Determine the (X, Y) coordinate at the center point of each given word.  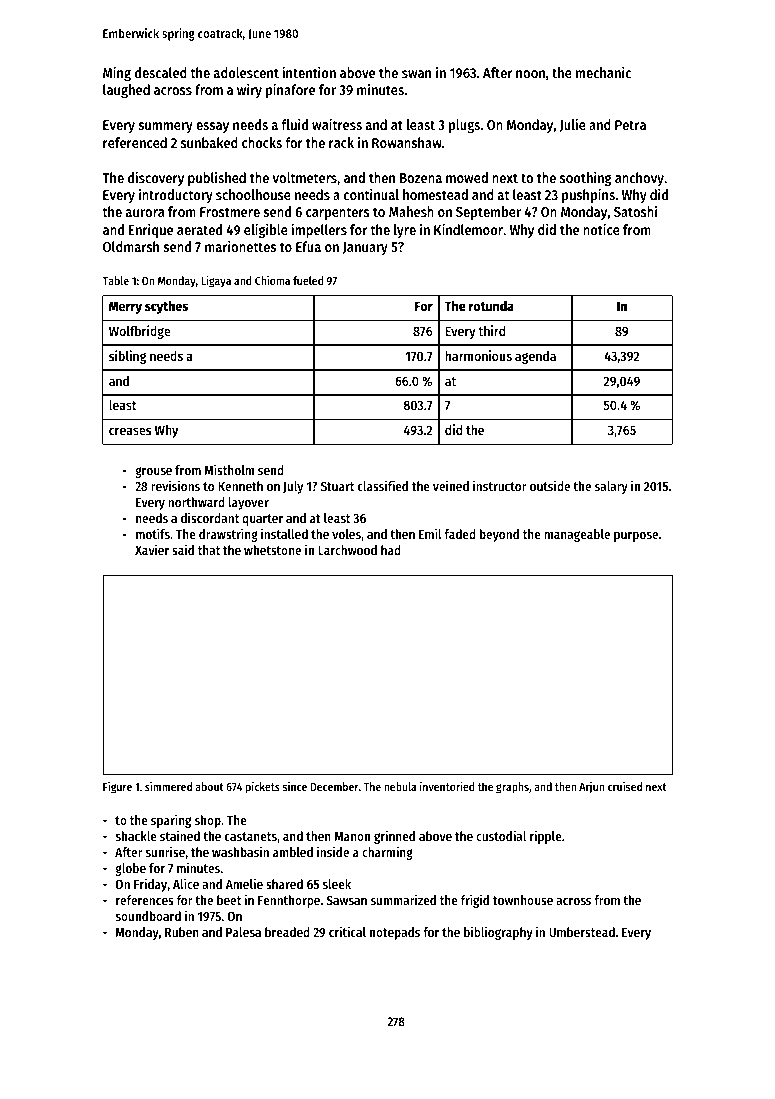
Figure (117, 788)
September (488, 213)
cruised (625, 786)
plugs (464, 126)
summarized (403, 899)
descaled (161, 72)
